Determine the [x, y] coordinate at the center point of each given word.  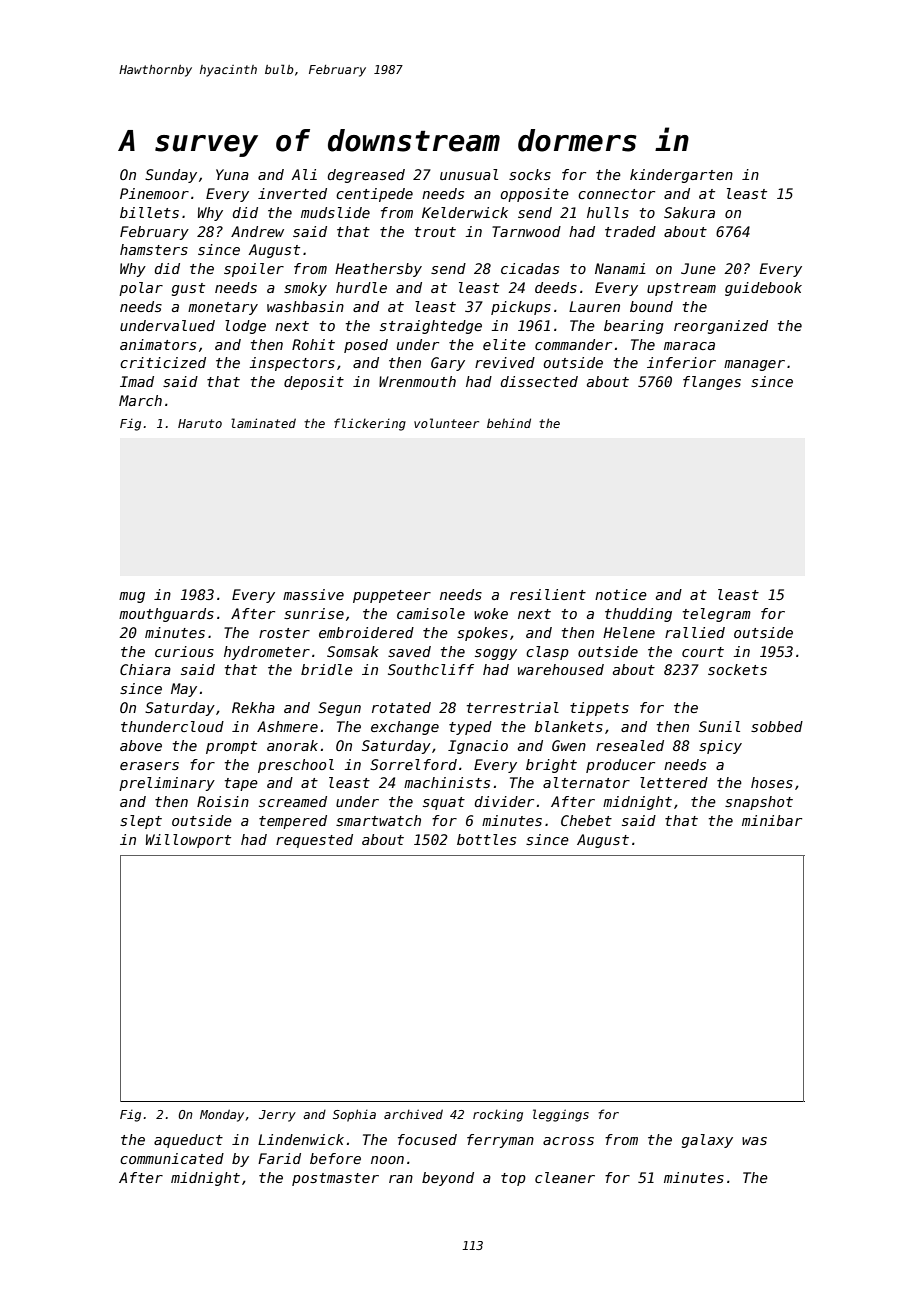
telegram [717, 615]
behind [509, 423]
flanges [712, 383]
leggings [561, 1115]
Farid [279, 1158]
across [568, 1141]
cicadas [530, 268]
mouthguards [166, 615]
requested [314, 841]
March [140, 400]
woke [491, 613]
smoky [305, 289]
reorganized [721, 327]
